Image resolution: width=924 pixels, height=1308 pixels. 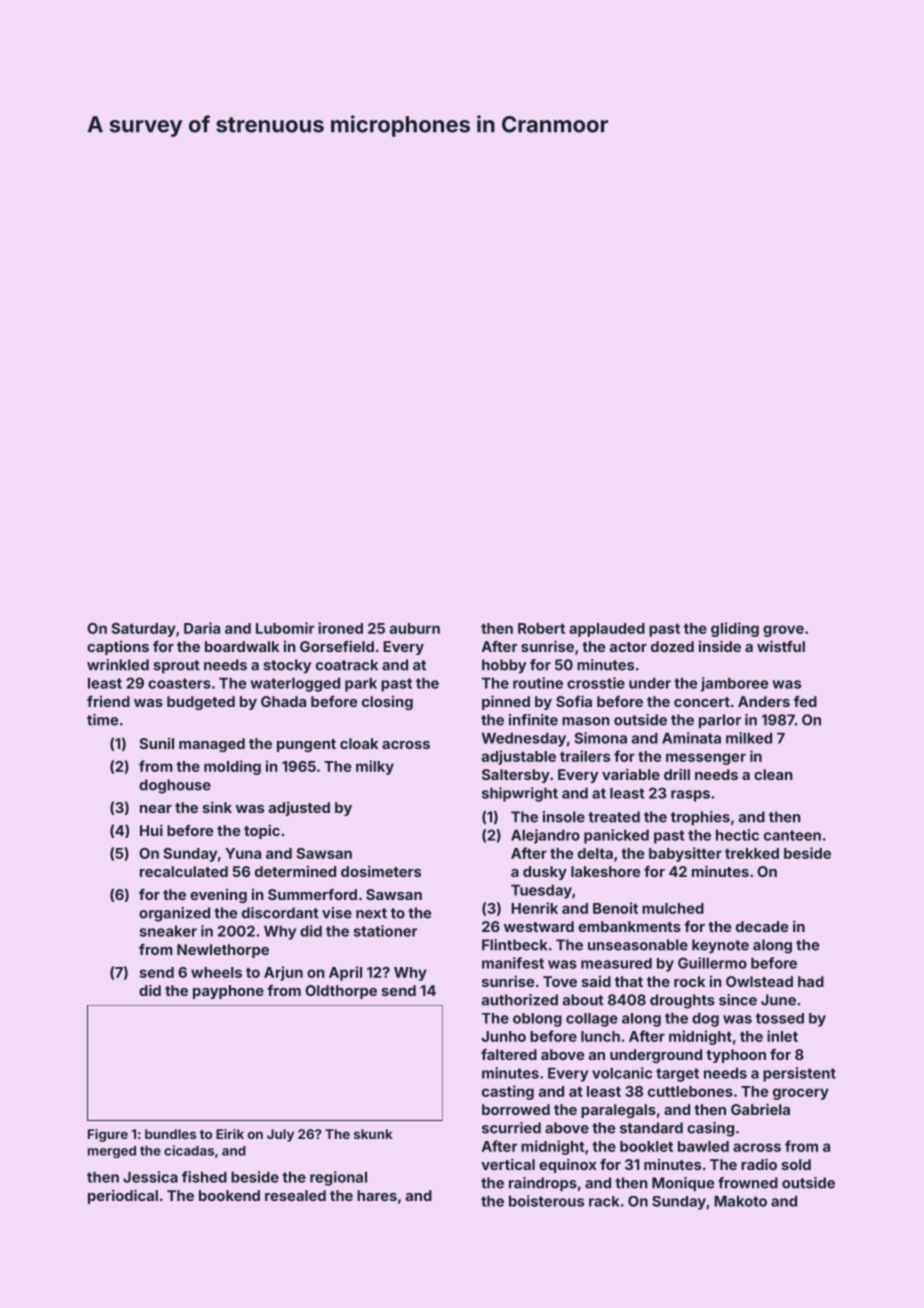 I want to click on dusky, so click(x=545, y=873).
